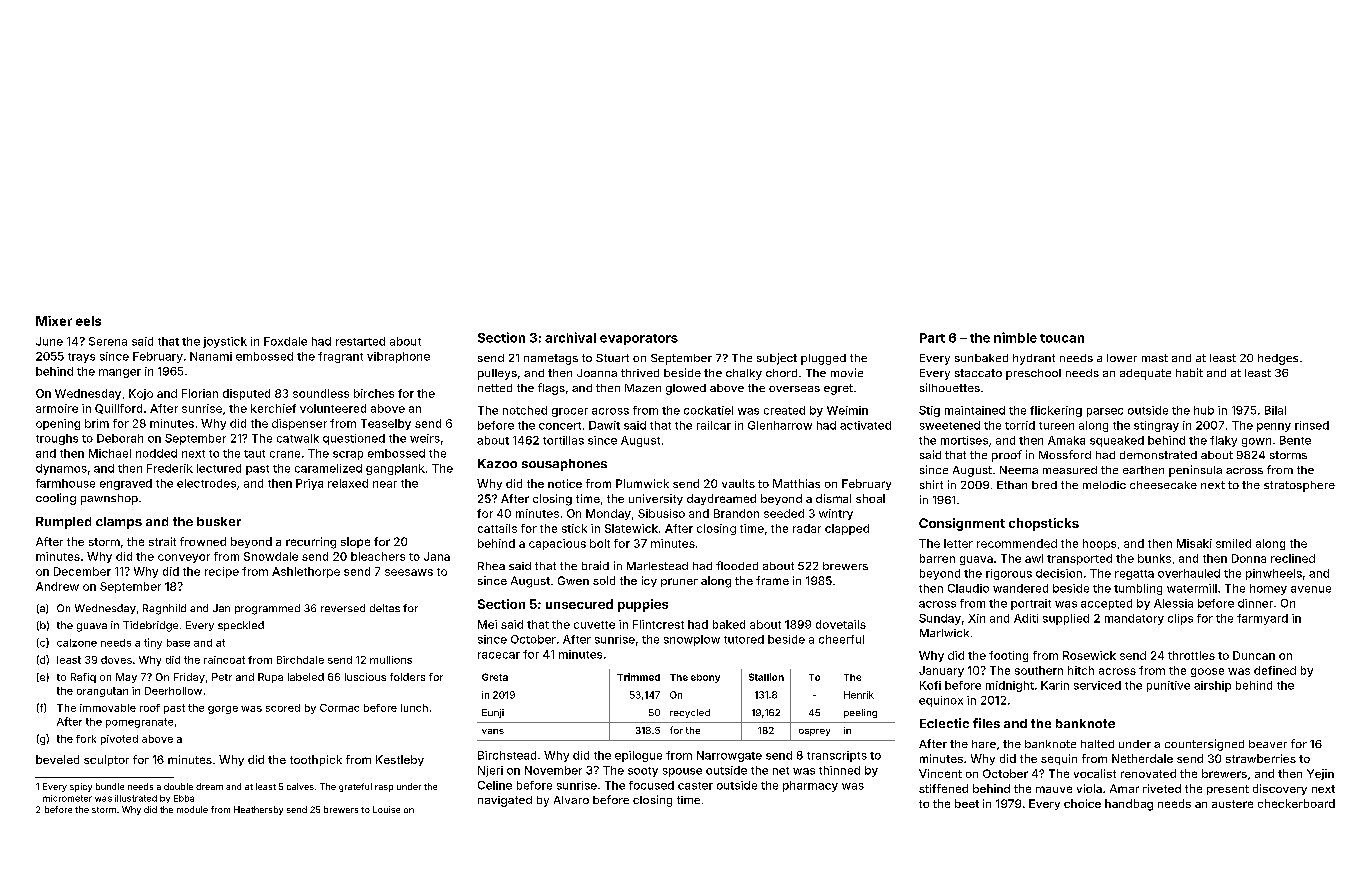  I want to click on frame, so click(772, 580).
